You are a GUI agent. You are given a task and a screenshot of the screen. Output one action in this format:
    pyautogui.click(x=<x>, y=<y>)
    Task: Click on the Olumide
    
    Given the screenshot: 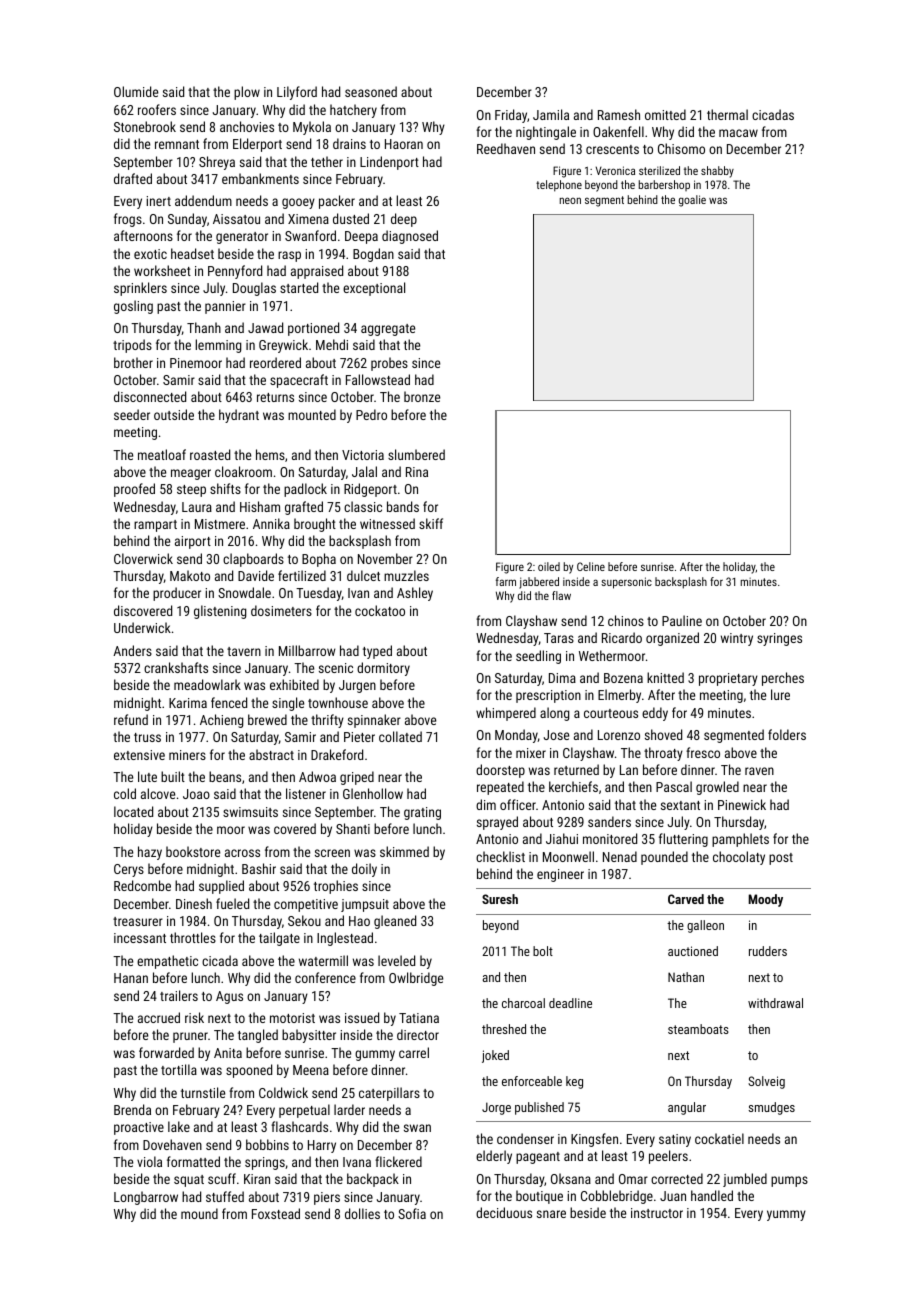 What is the action you would take?
    pyautogui.click(x=136, y=91)
